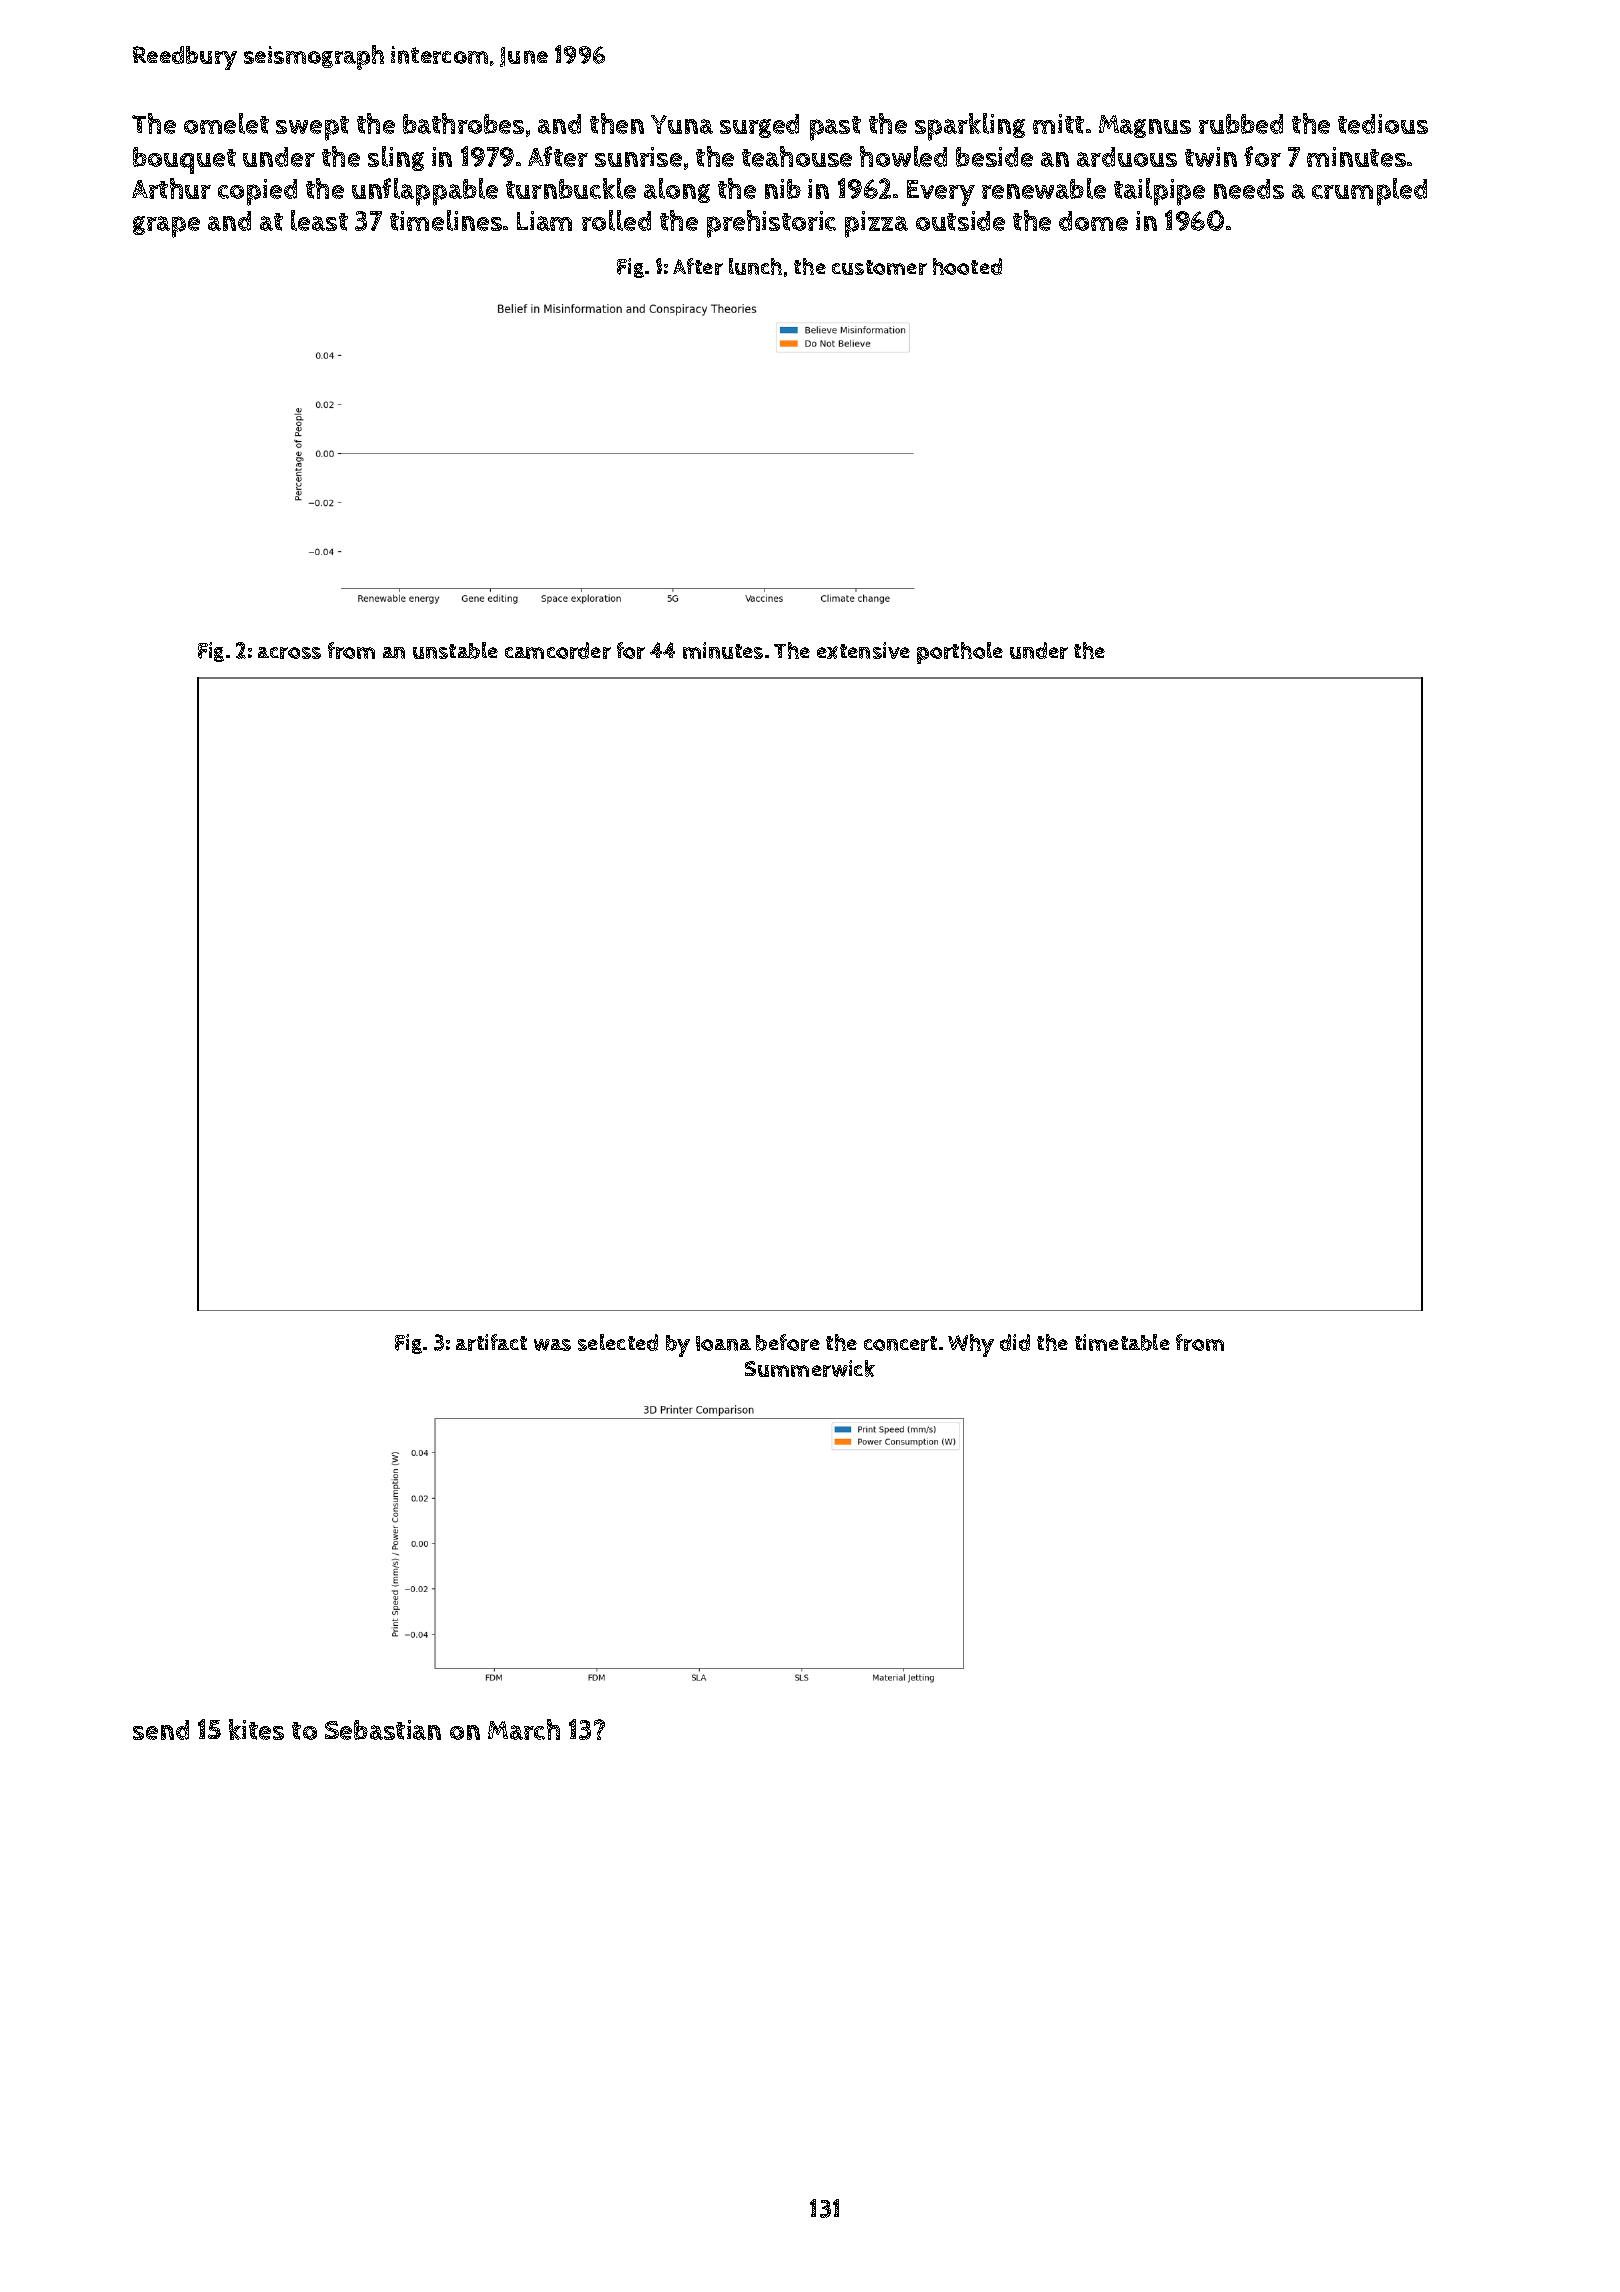  Describe the element at coordinates (1122, 1342) in the document. I see `timetable` at that location.
